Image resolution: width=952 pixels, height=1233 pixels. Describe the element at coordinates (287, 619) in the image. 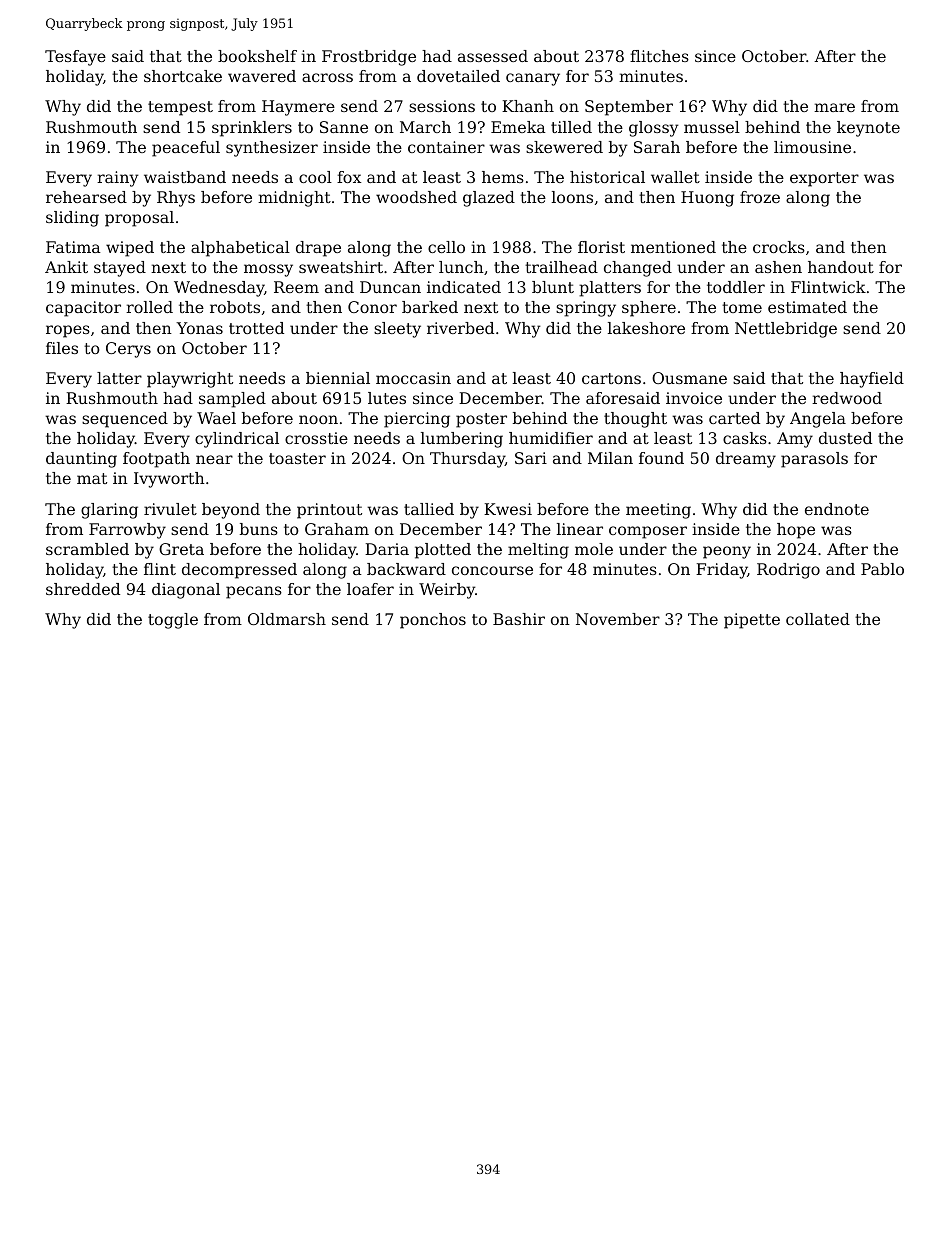

I see `Oldmarsh` at that location.
